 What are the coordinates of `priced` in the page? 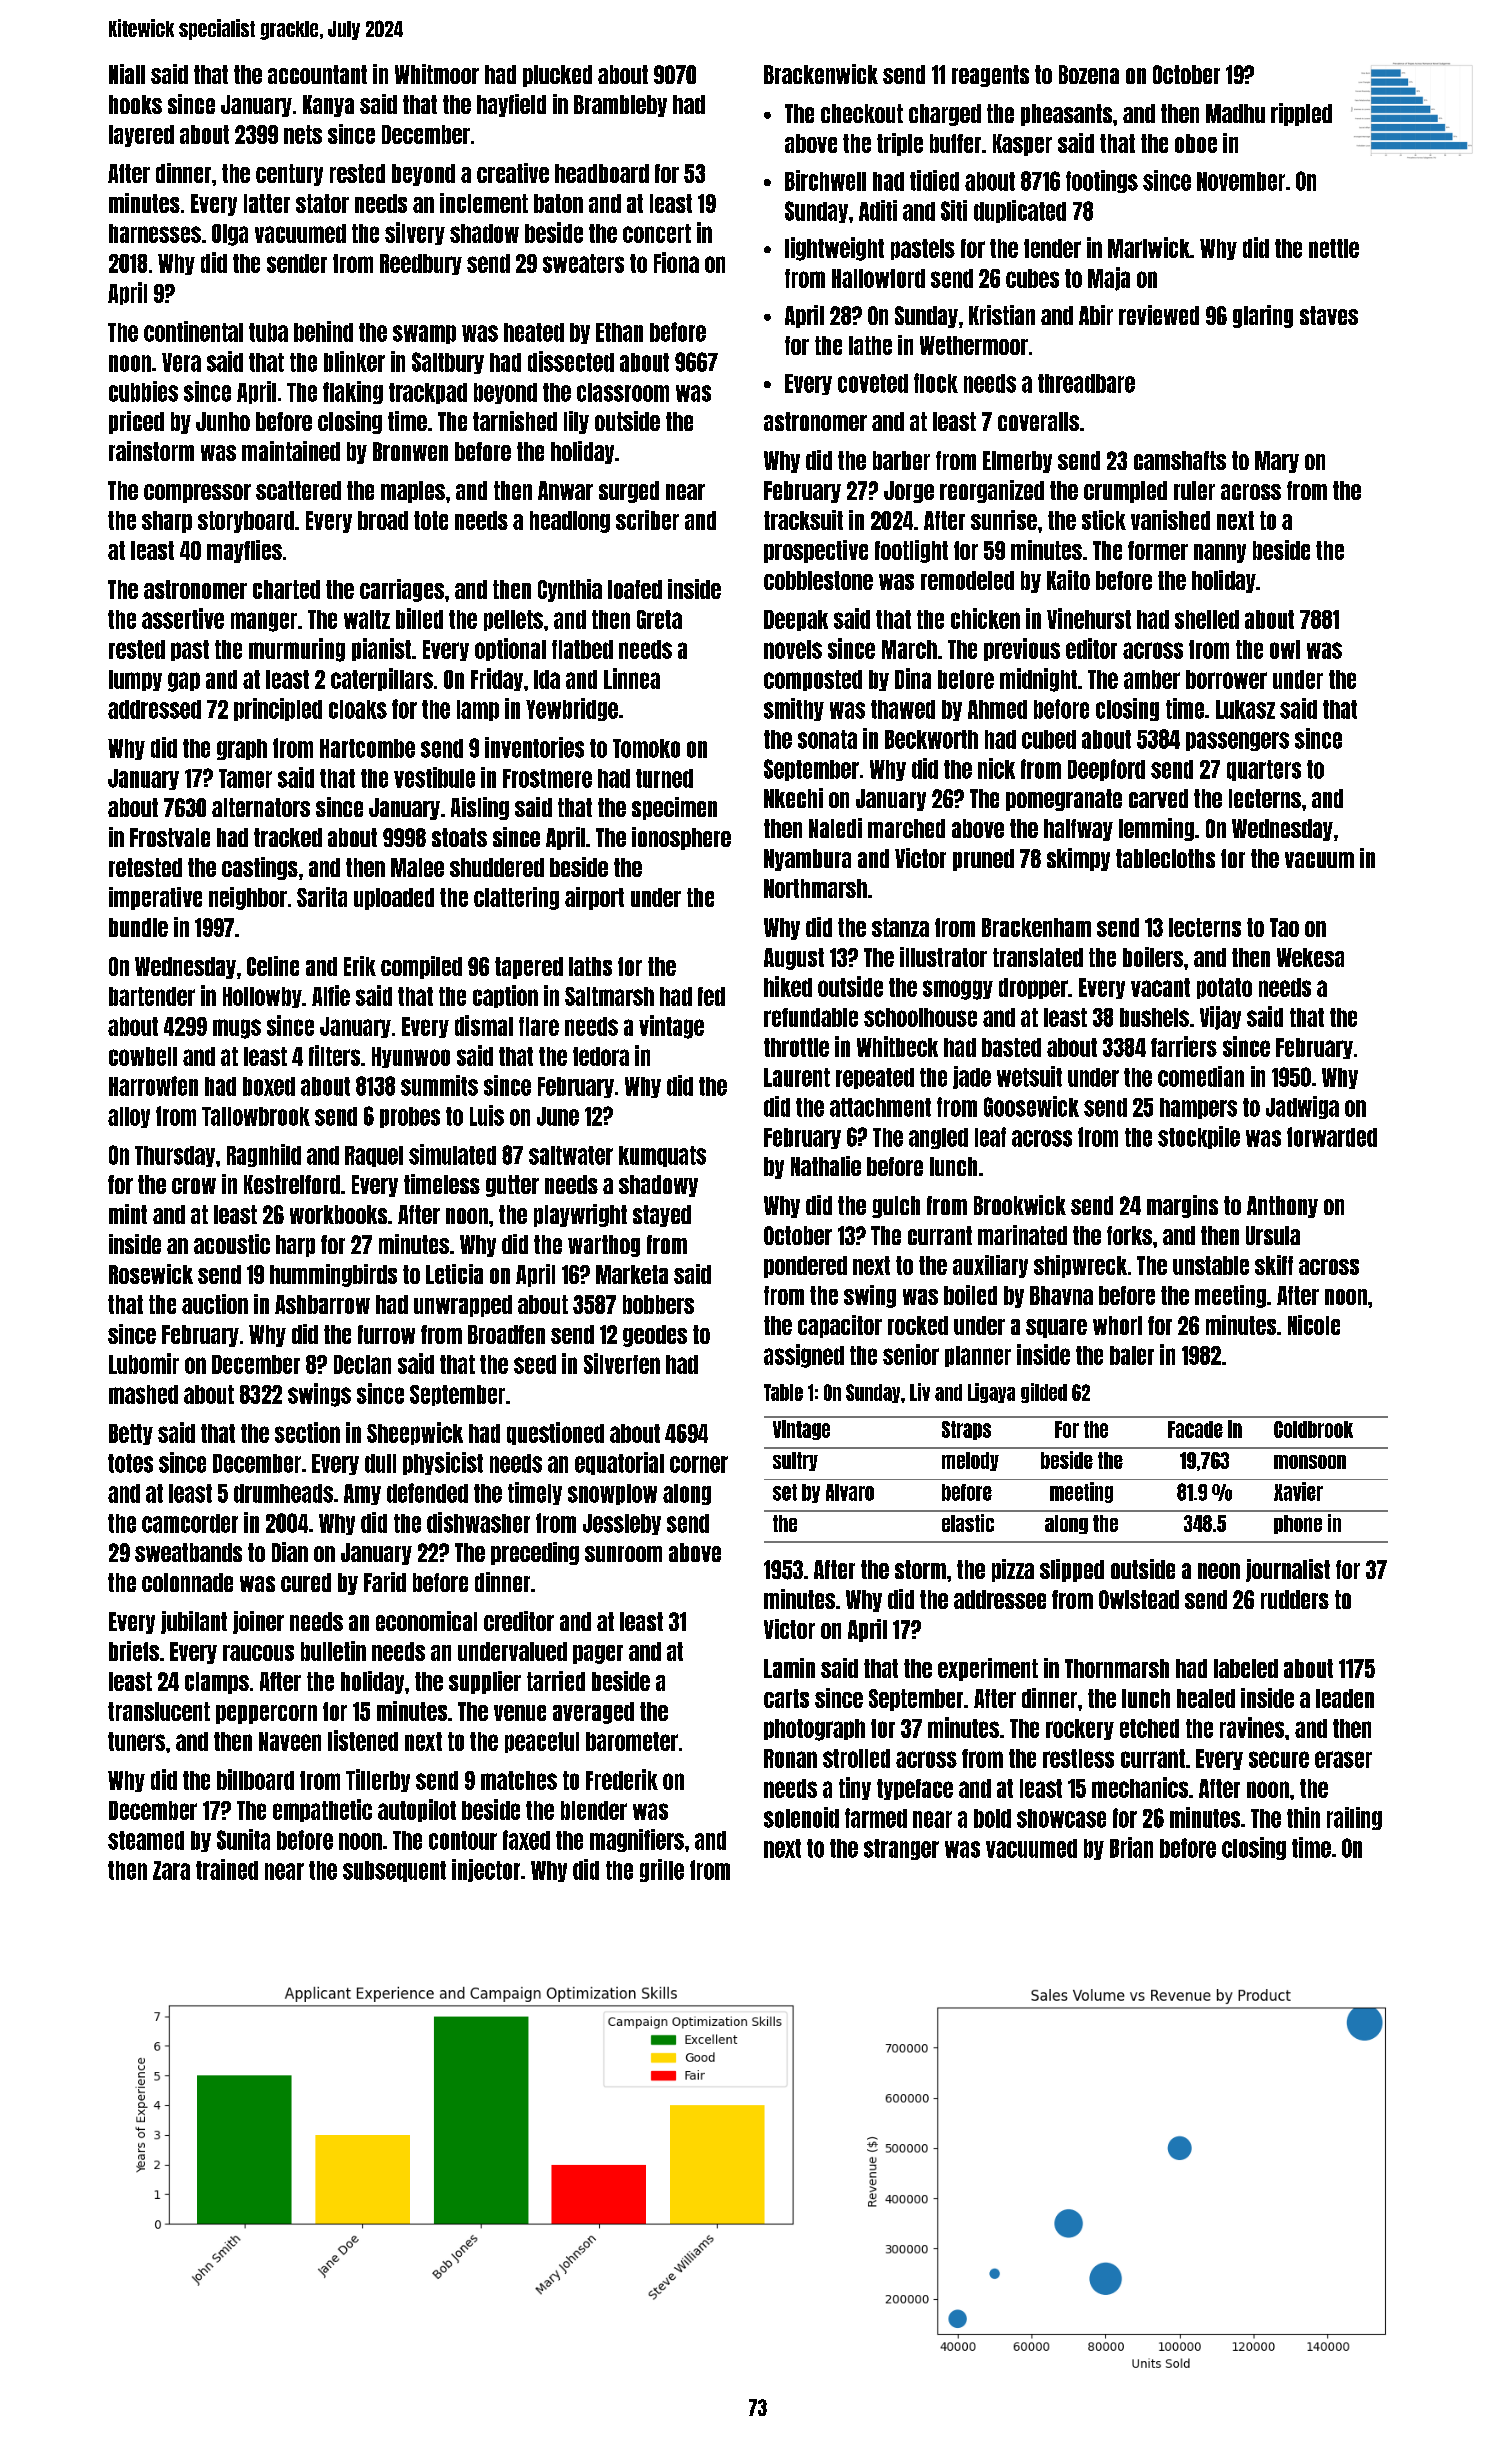 It's located at (136, 422).
